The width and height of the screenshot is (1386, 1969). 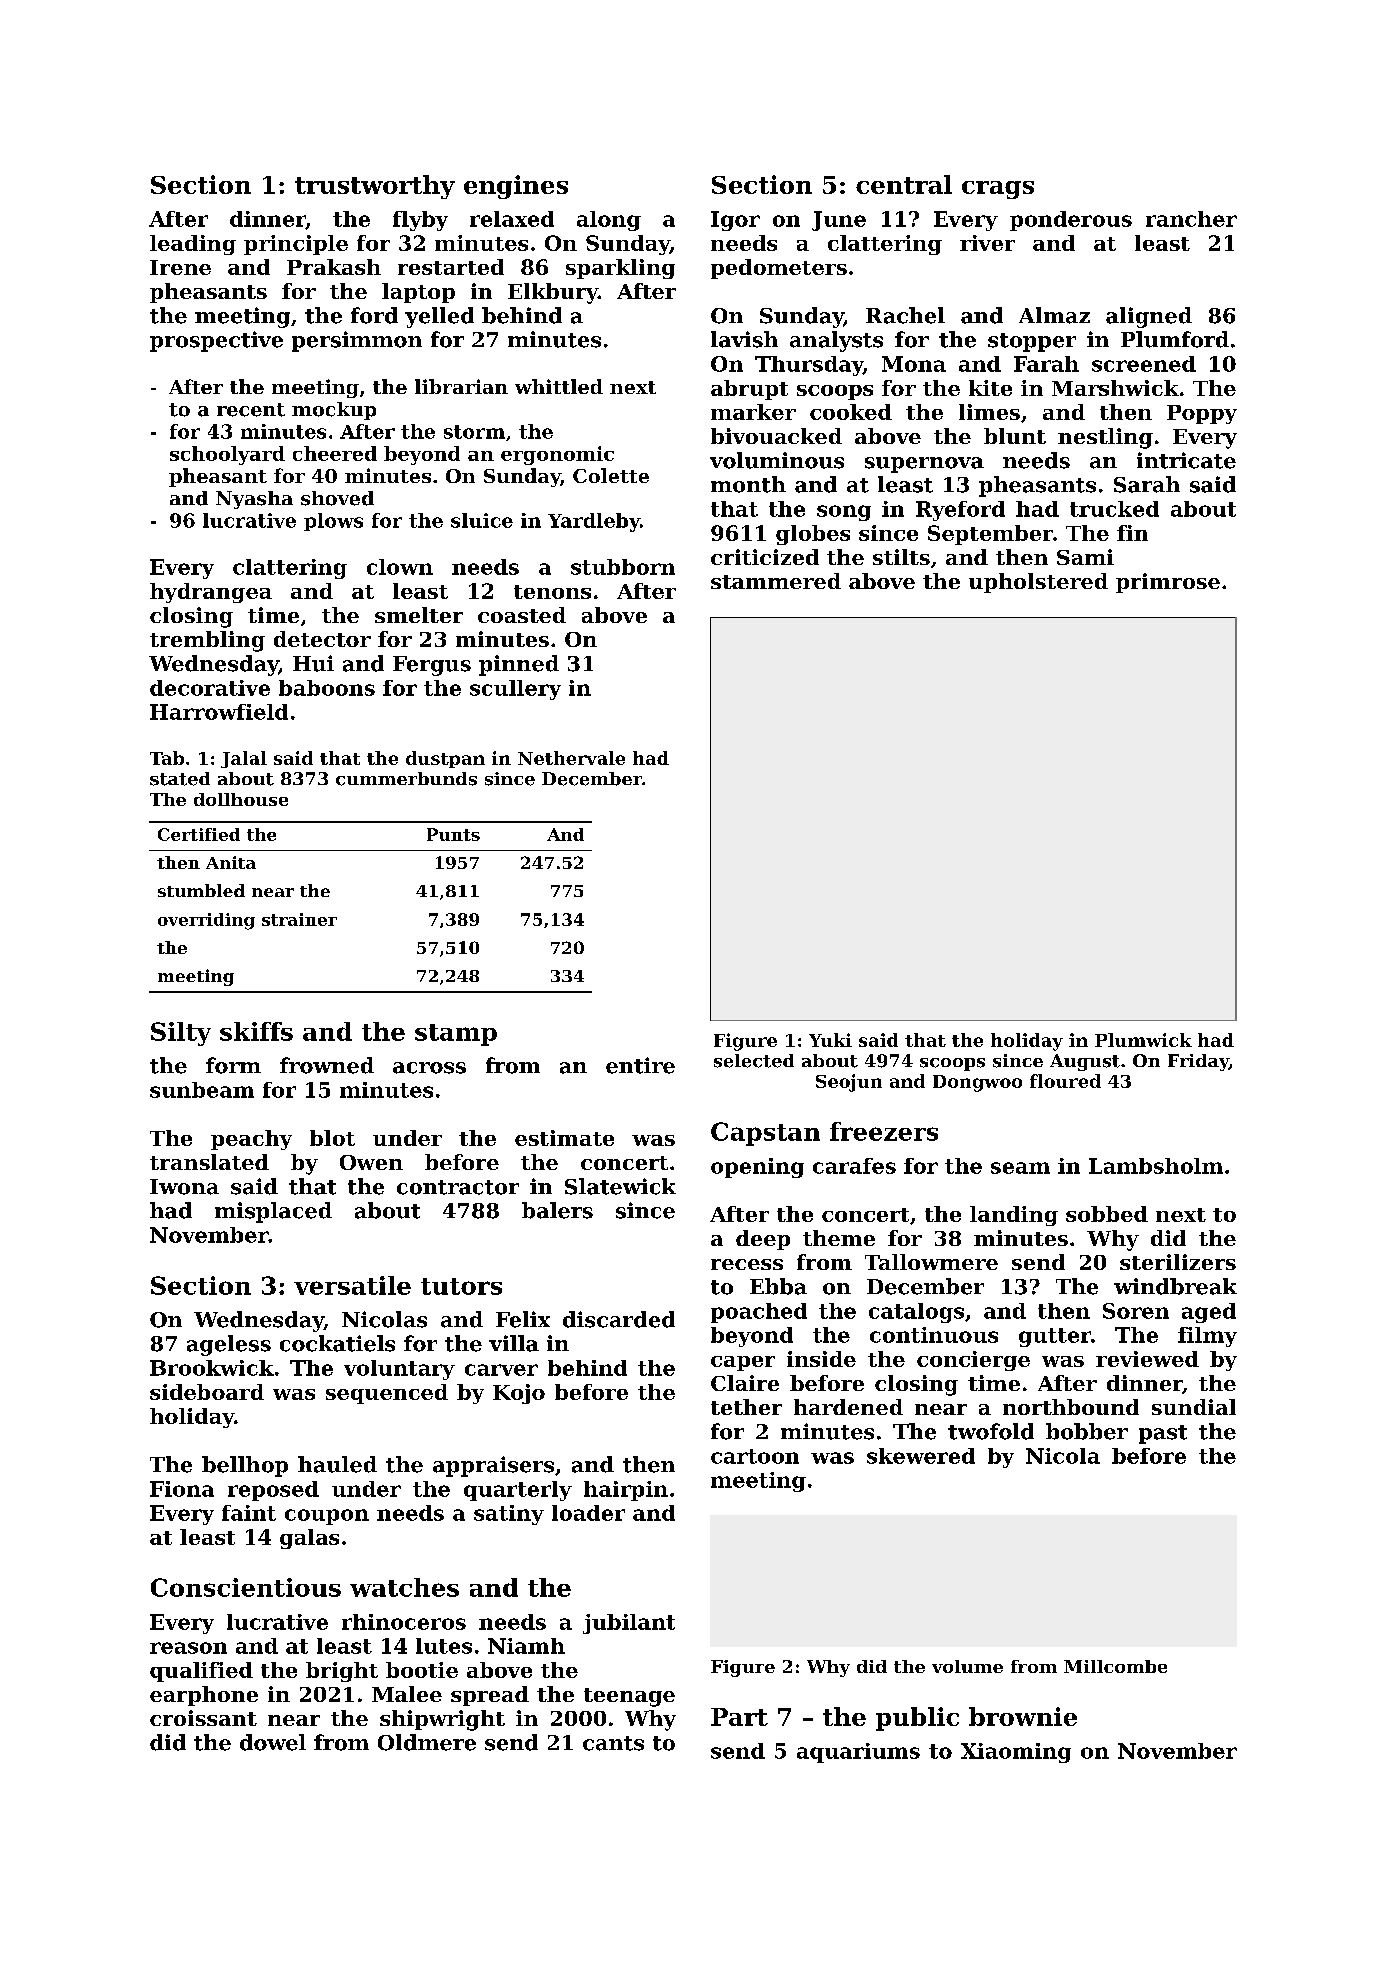 I want to click on hydrangea, so click(x=211, y=593).
